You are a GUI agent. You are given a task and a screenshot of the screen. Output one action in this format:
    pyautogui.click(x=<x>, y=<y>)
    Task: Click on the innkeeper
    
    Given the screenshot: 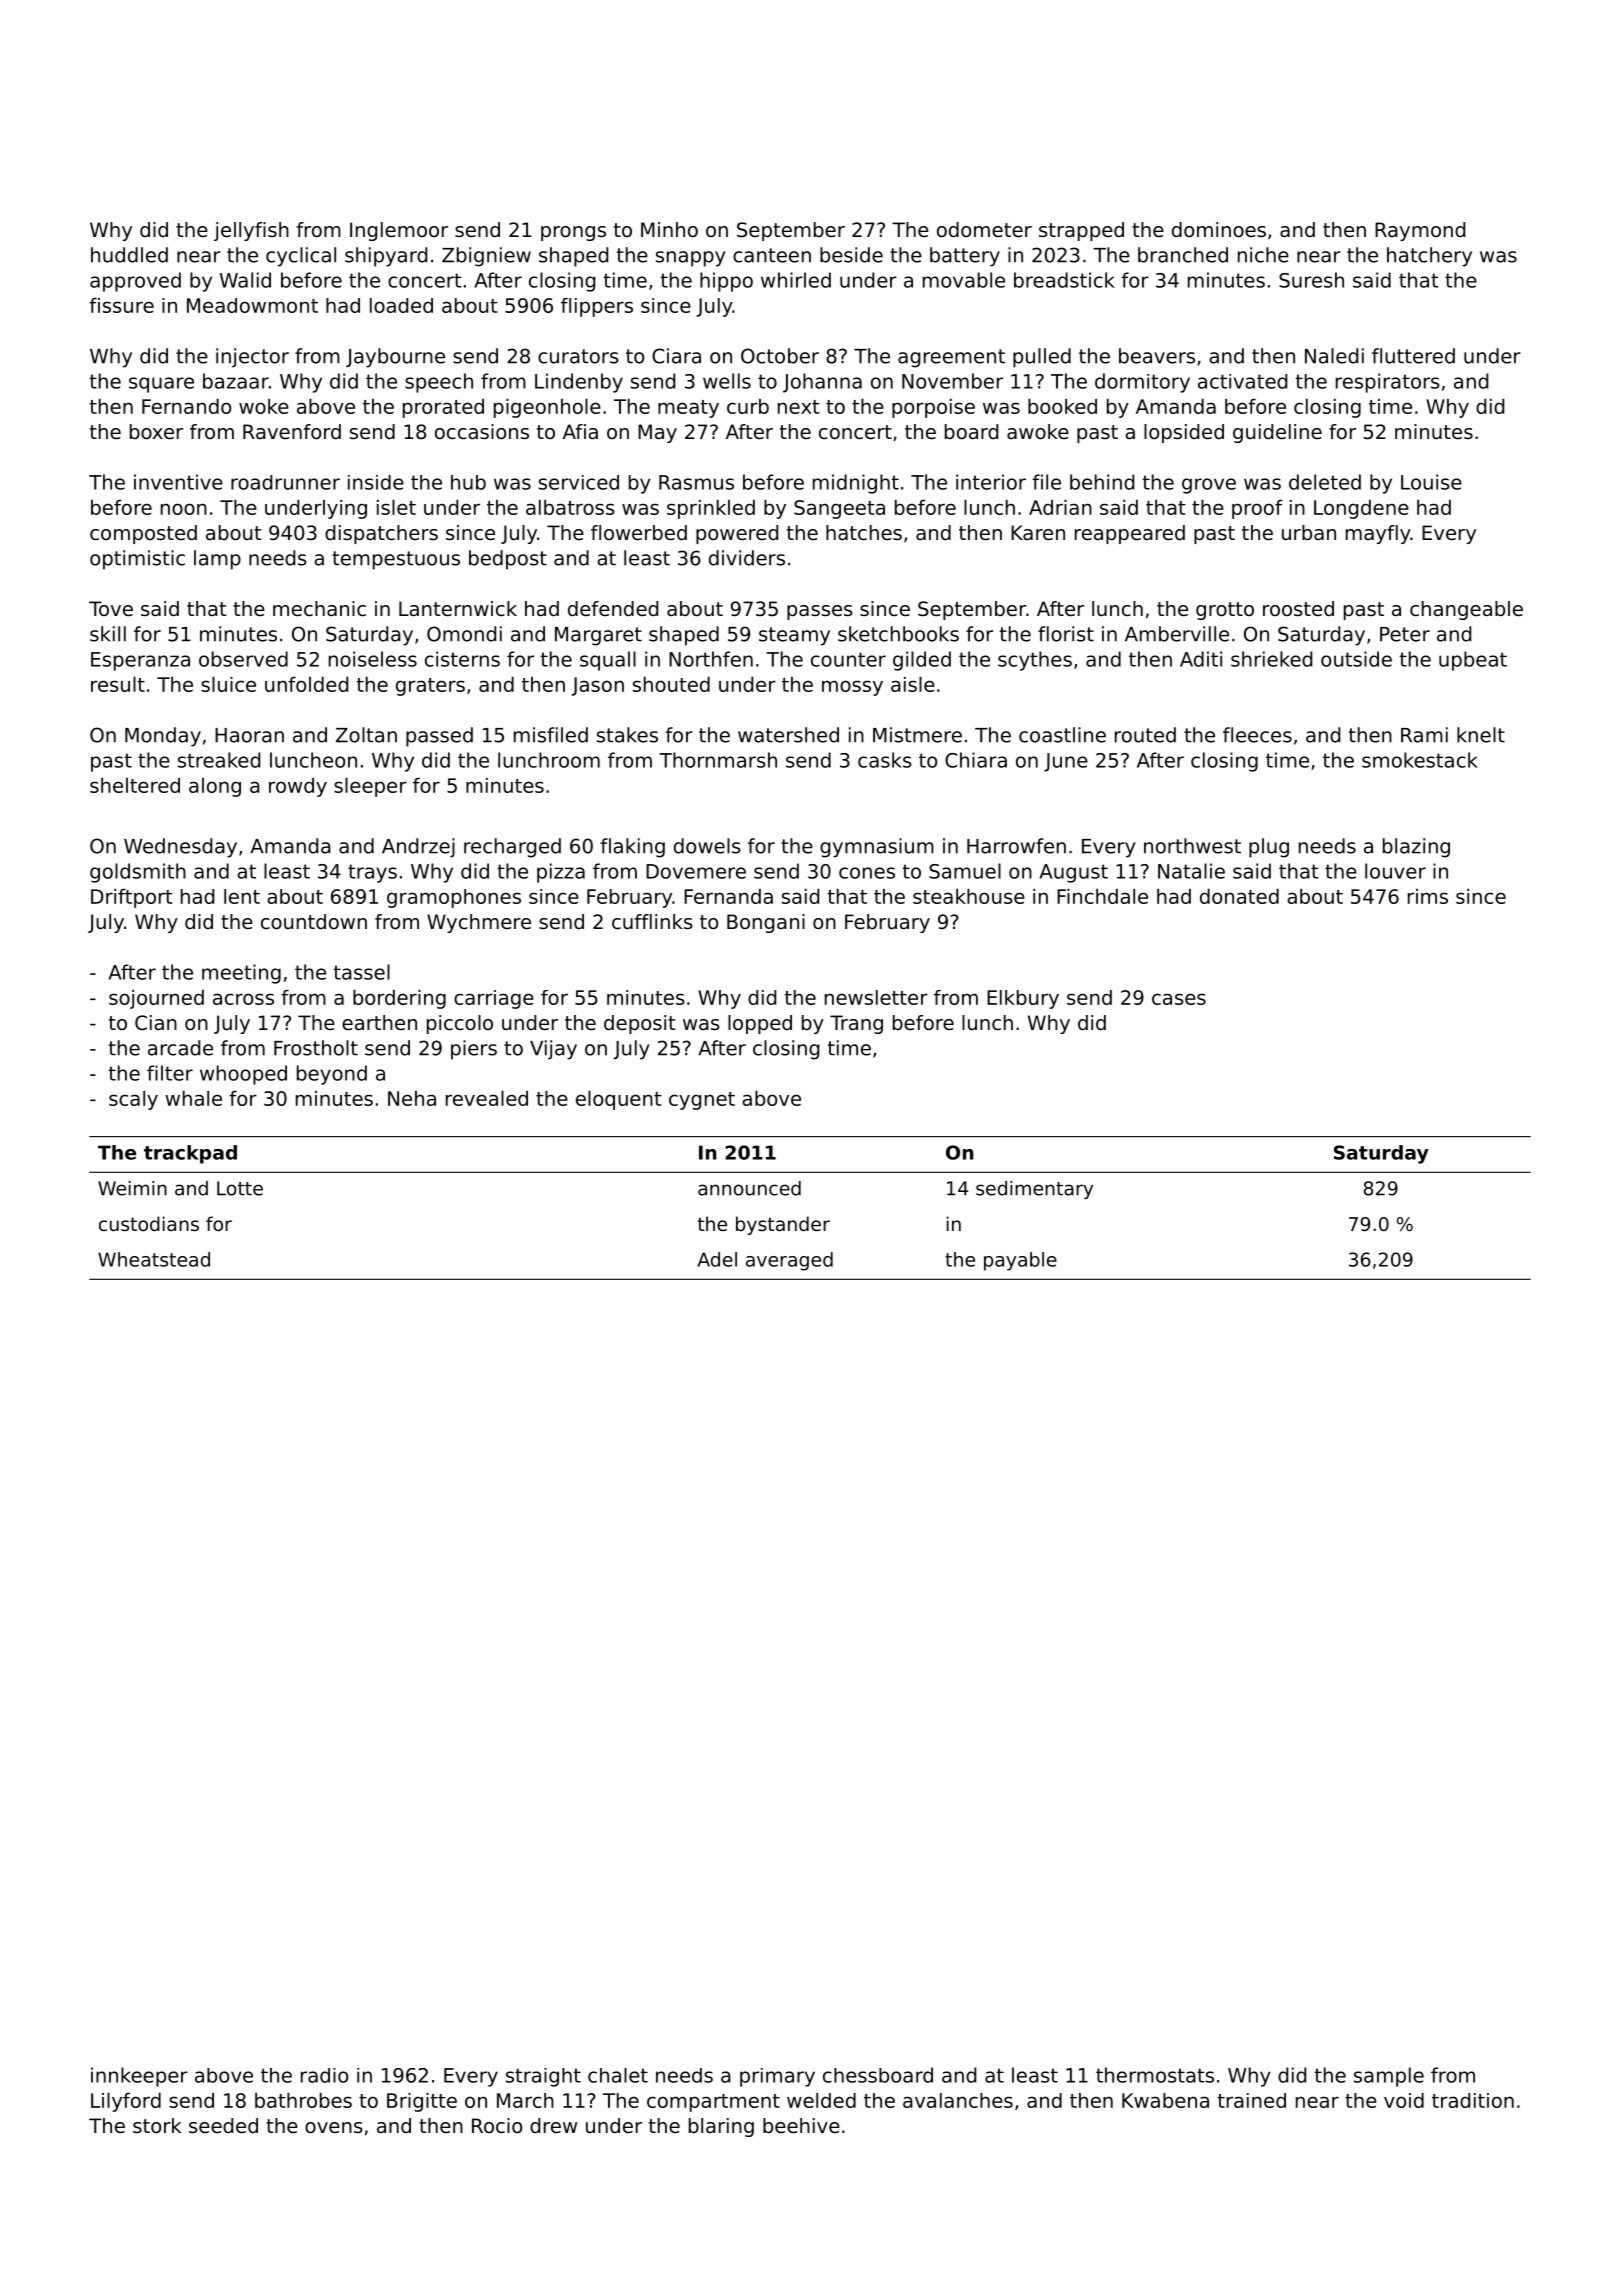 What is the action you would take?
    pyautogui.click(x=139, y=2077)
